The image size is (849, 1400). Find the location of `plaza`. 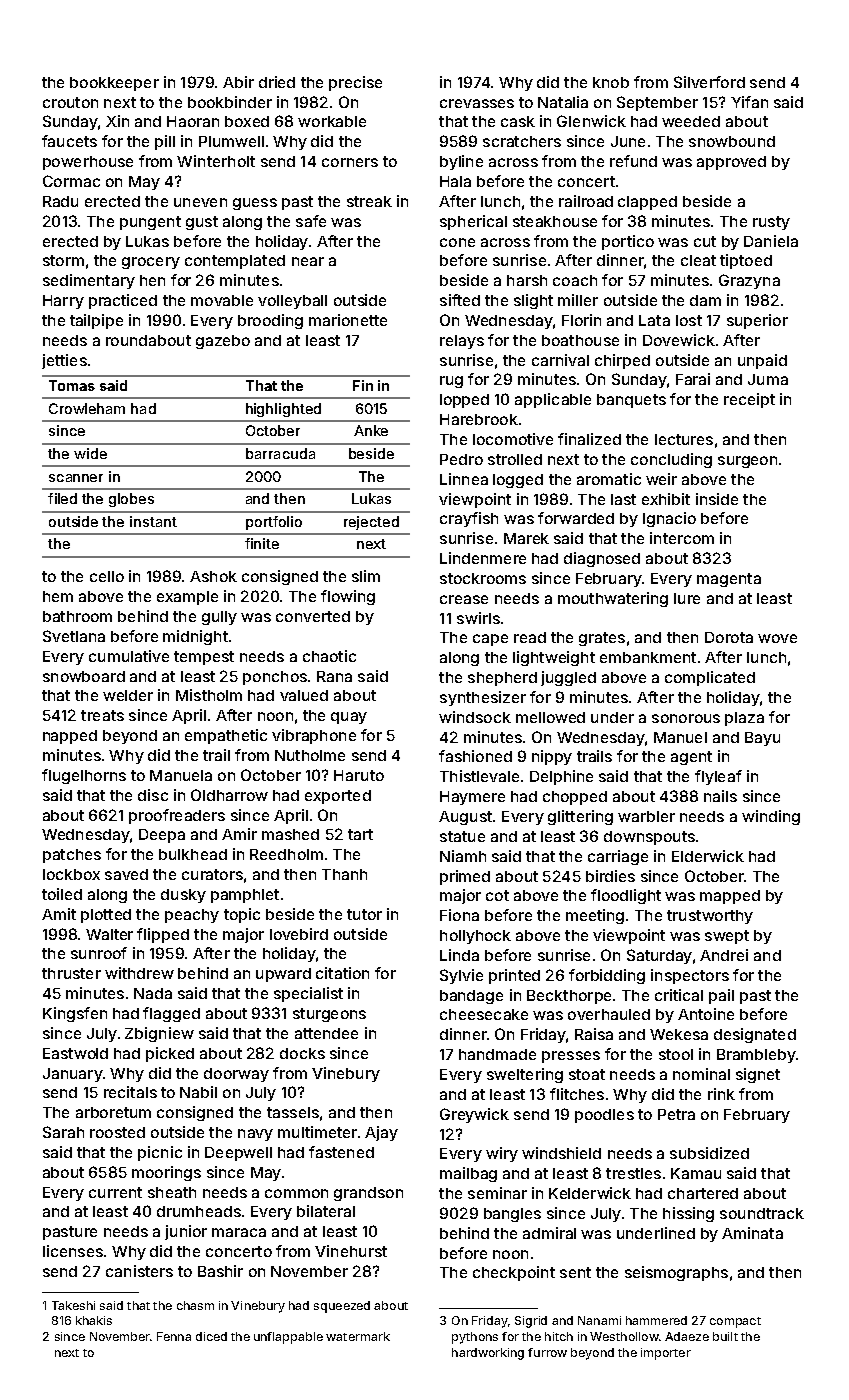

plaza is located at coordinates (744, 719).
